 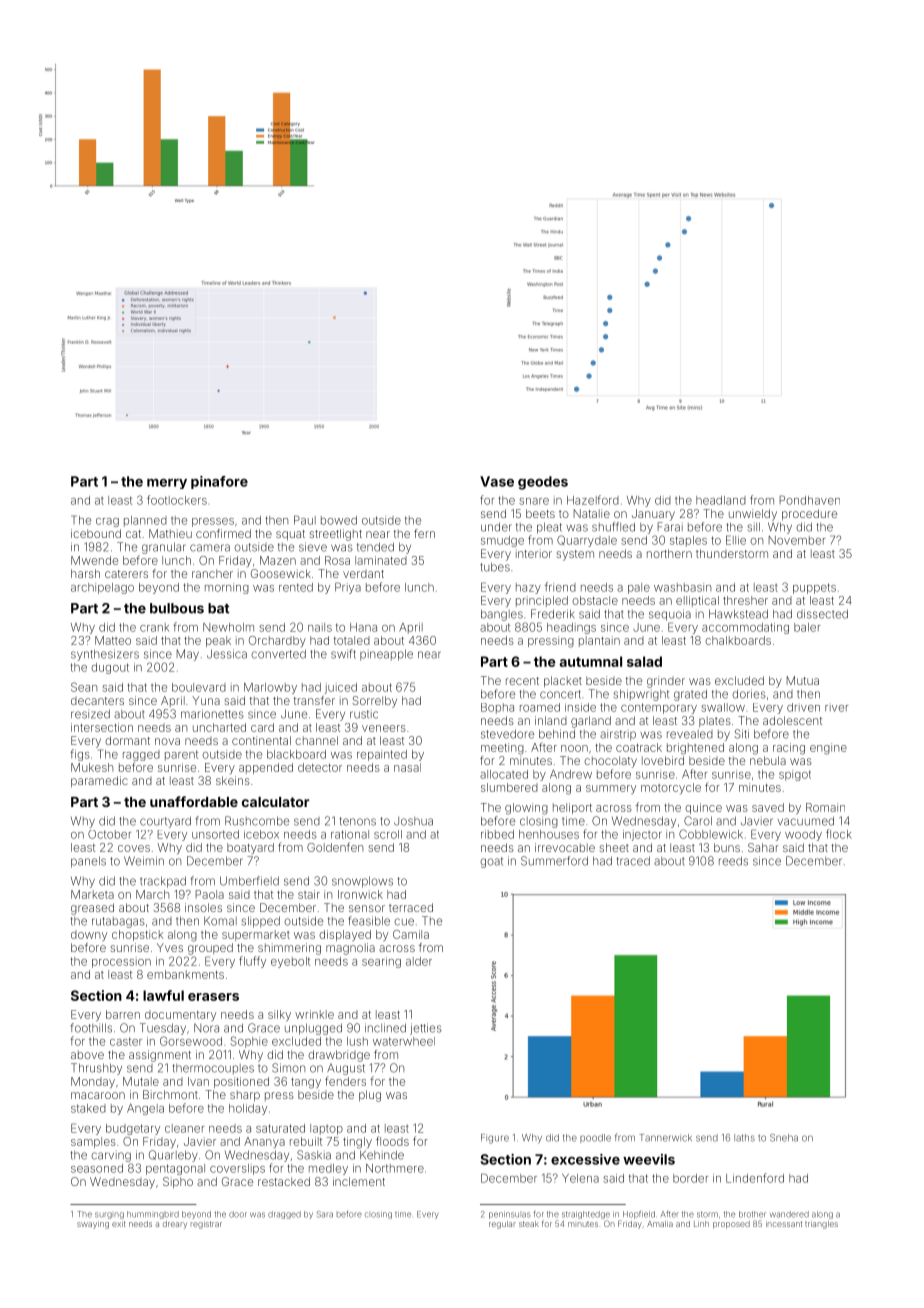 I want to click on Mutua, so click(x=803, y=680).
